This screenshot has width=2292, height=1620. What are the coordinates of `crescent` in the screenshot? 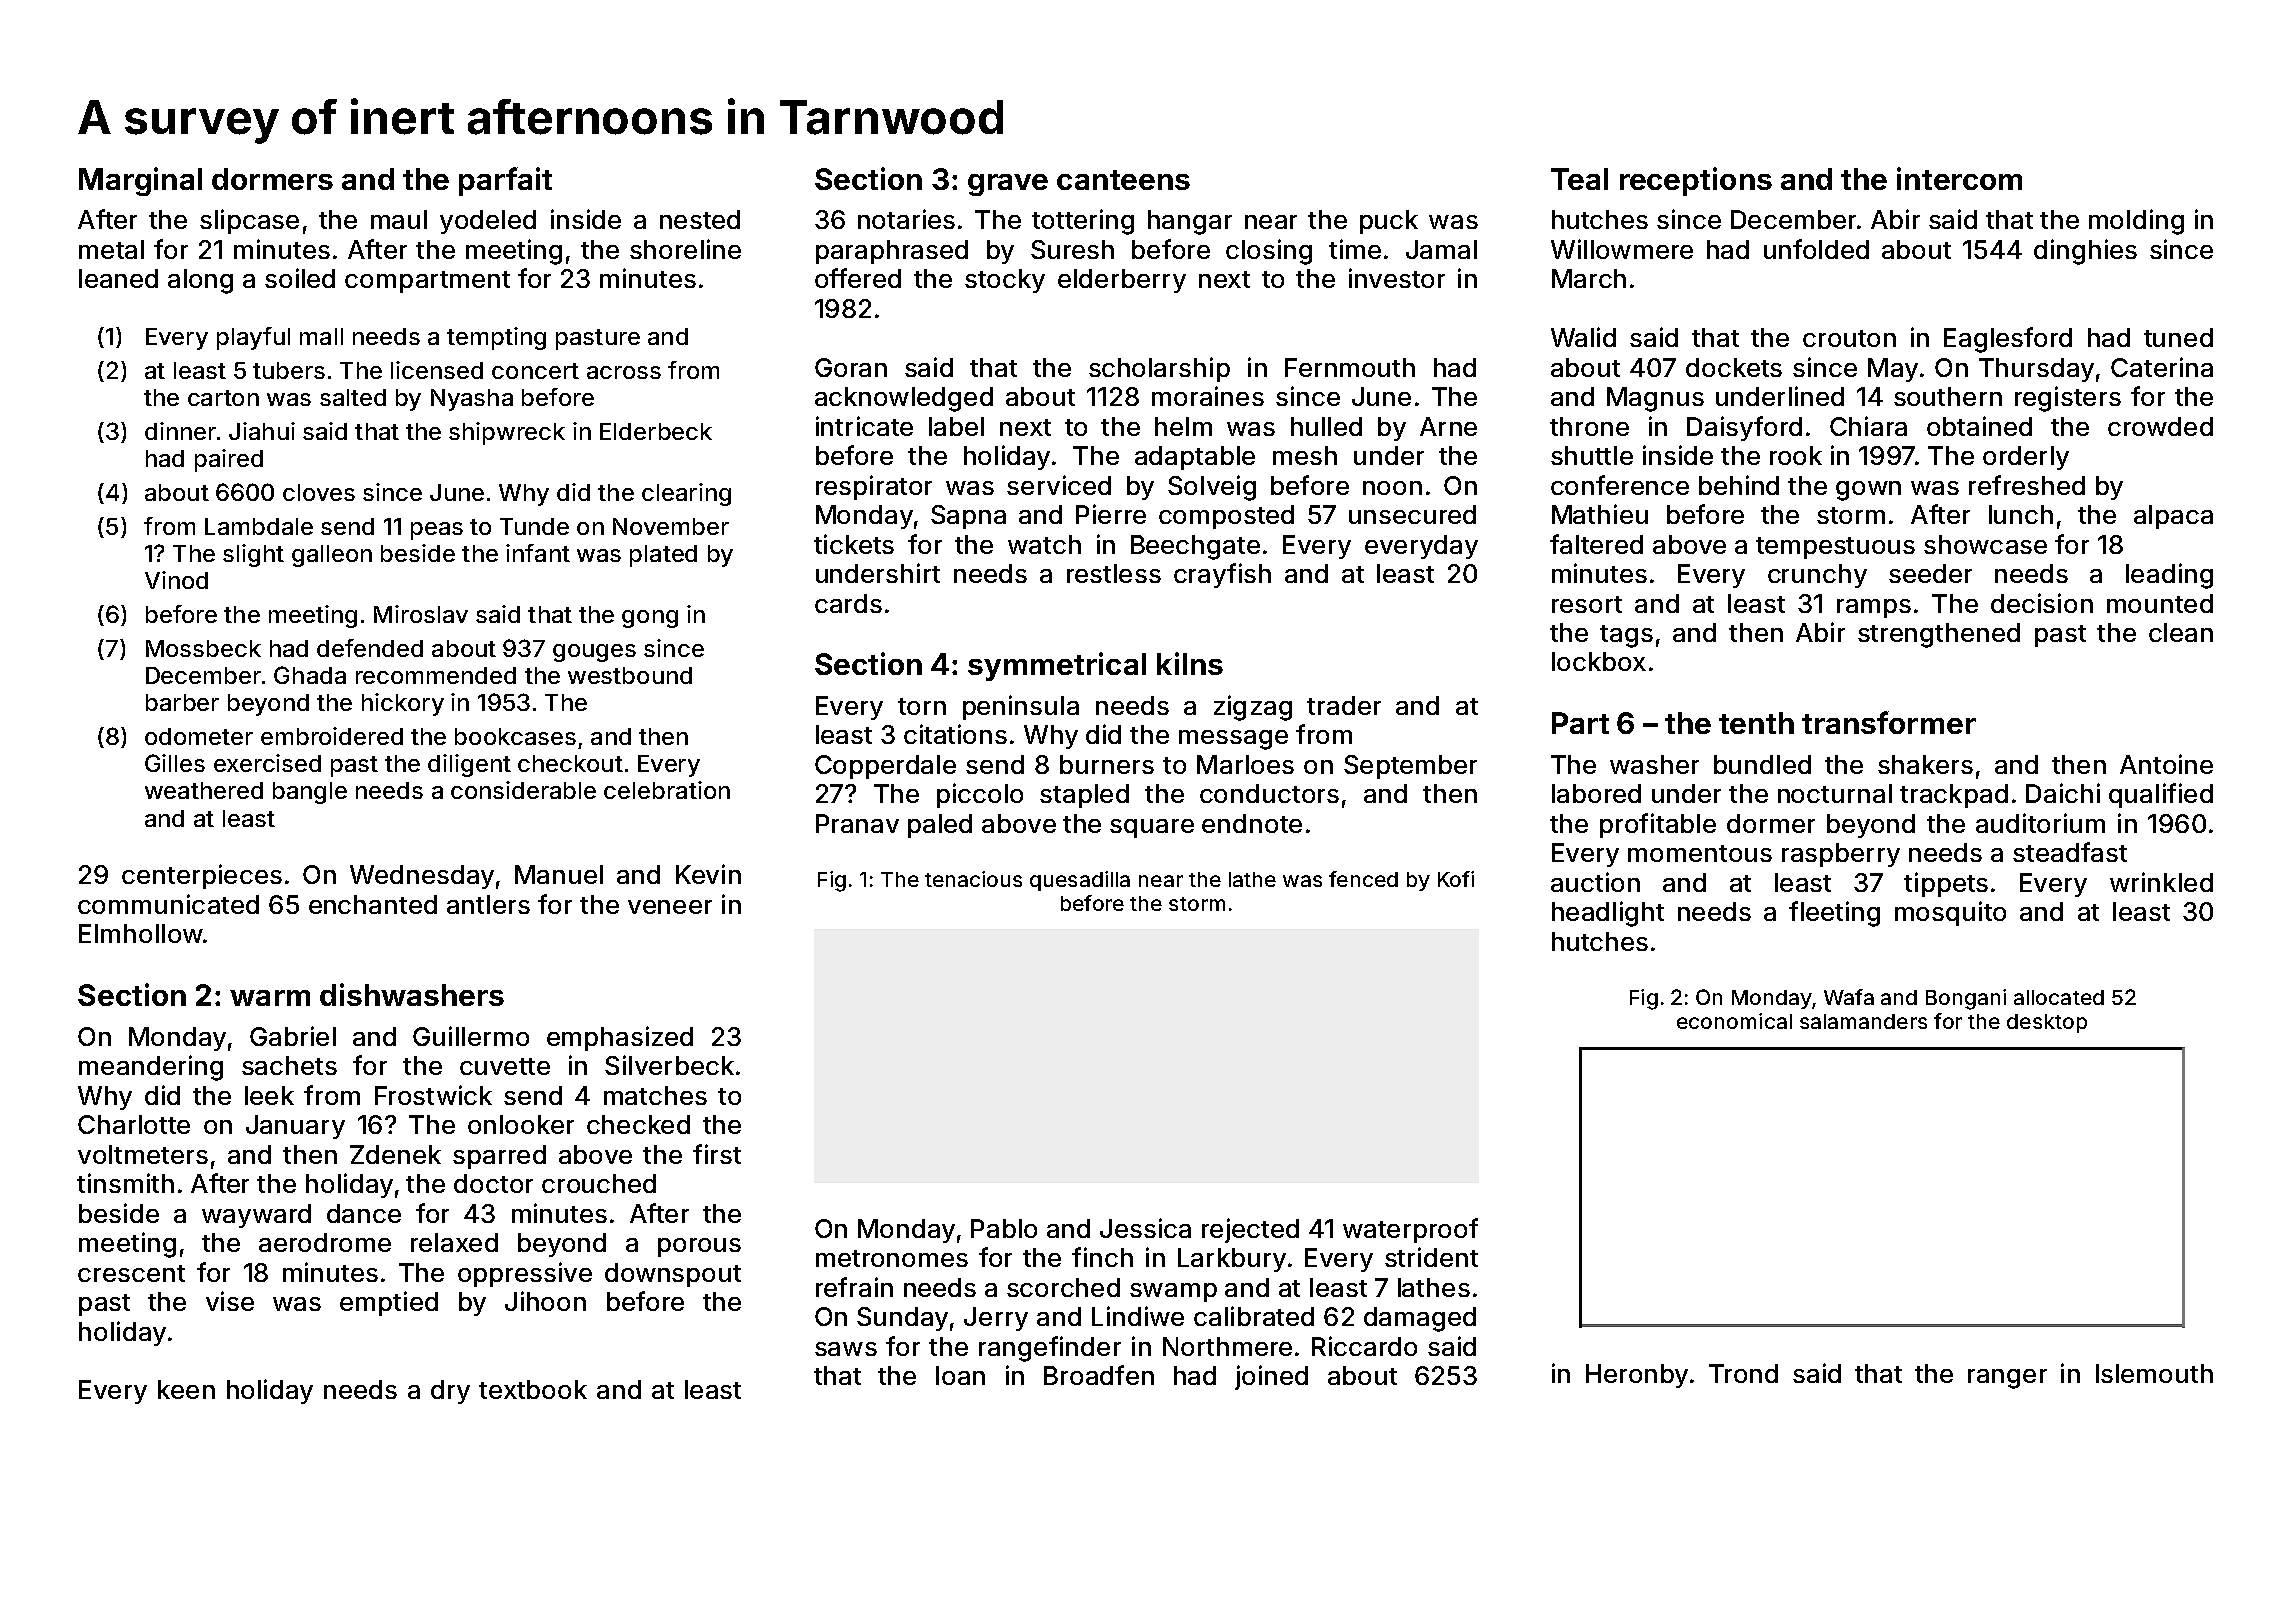 It's located at (131, 1273).
